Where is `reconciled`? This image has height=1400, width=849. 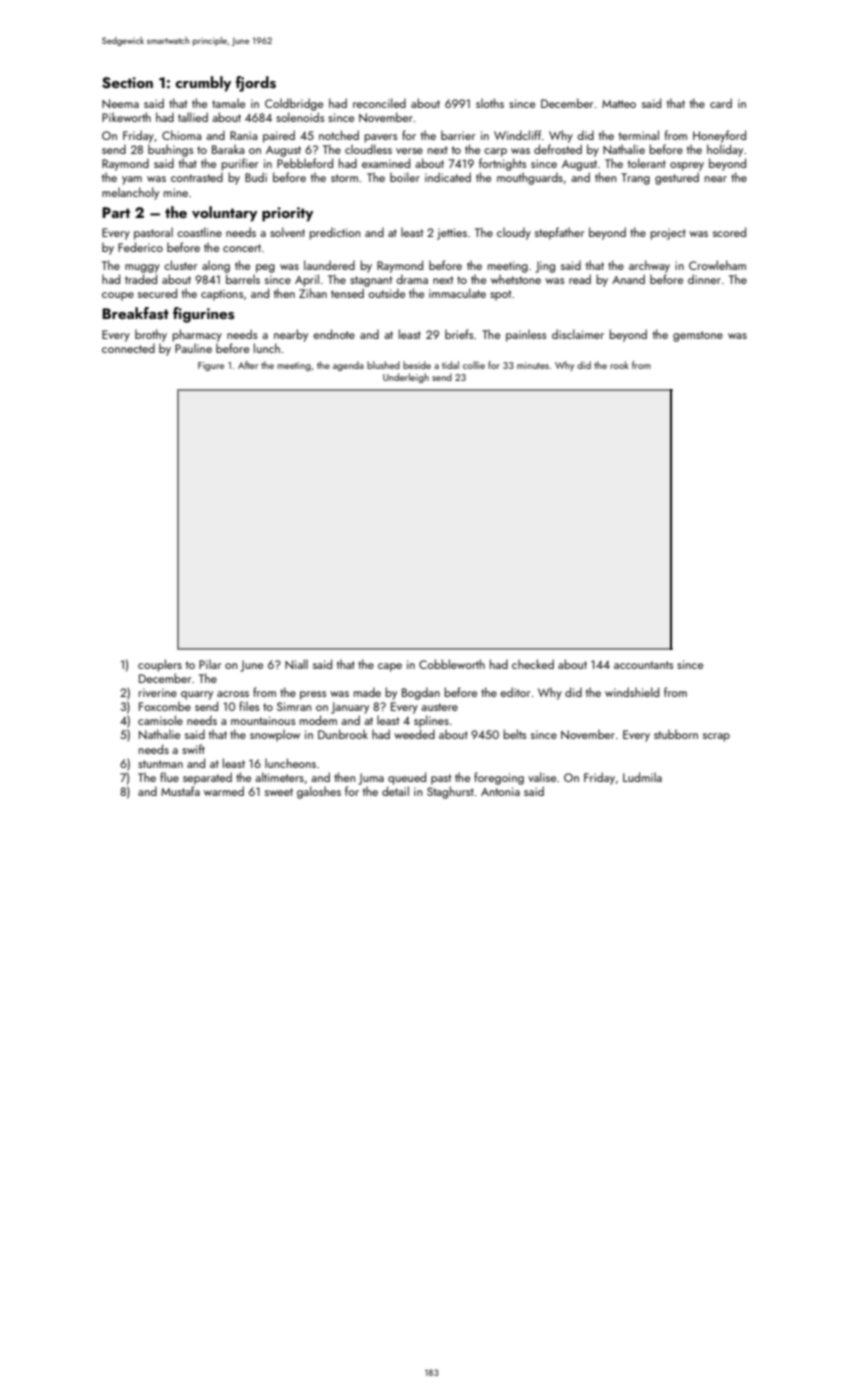
reconciled is located at coordinates (379, 103).
